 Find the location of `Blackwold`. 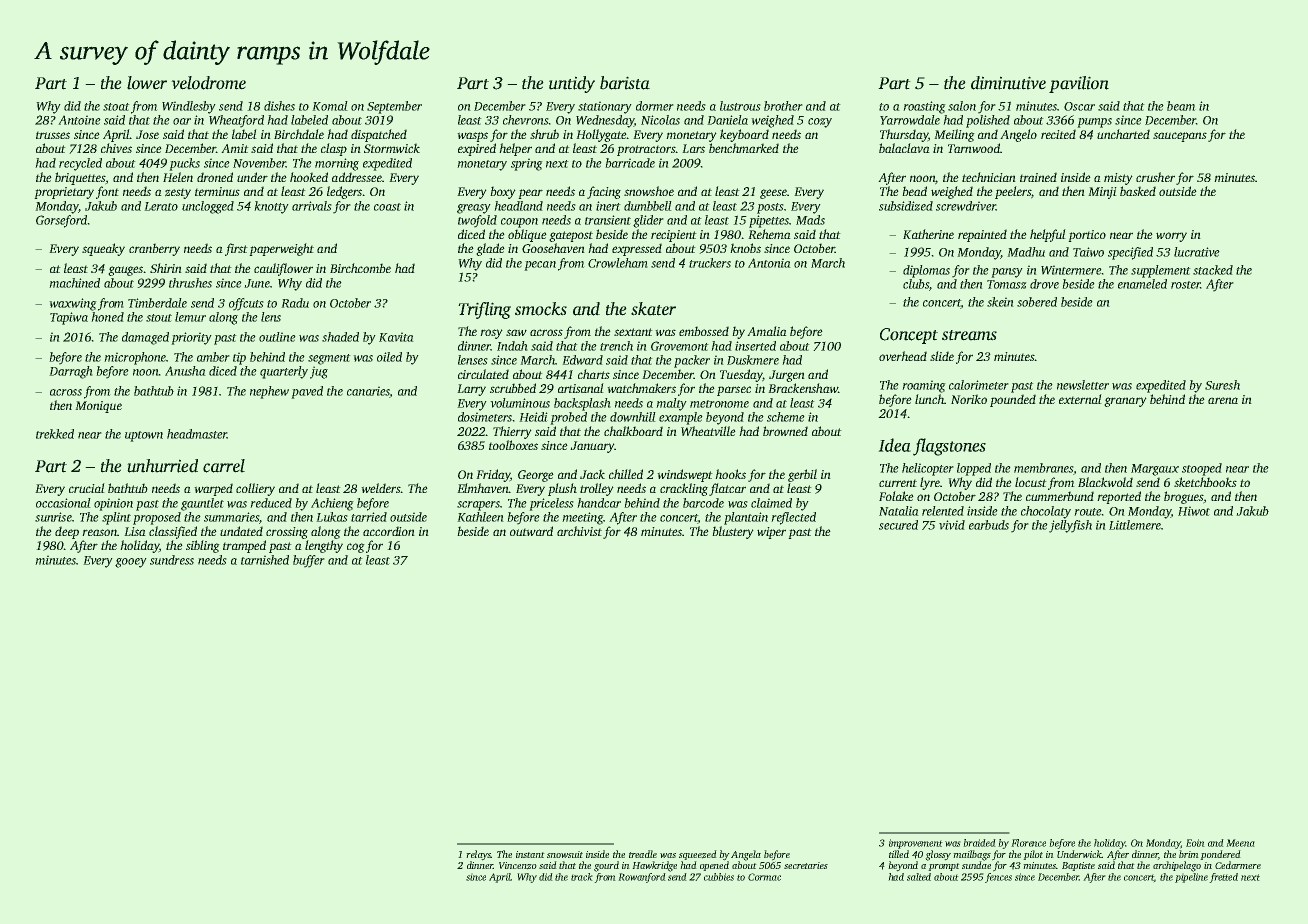

Blackwold is located at coordinates (1105, 482).
